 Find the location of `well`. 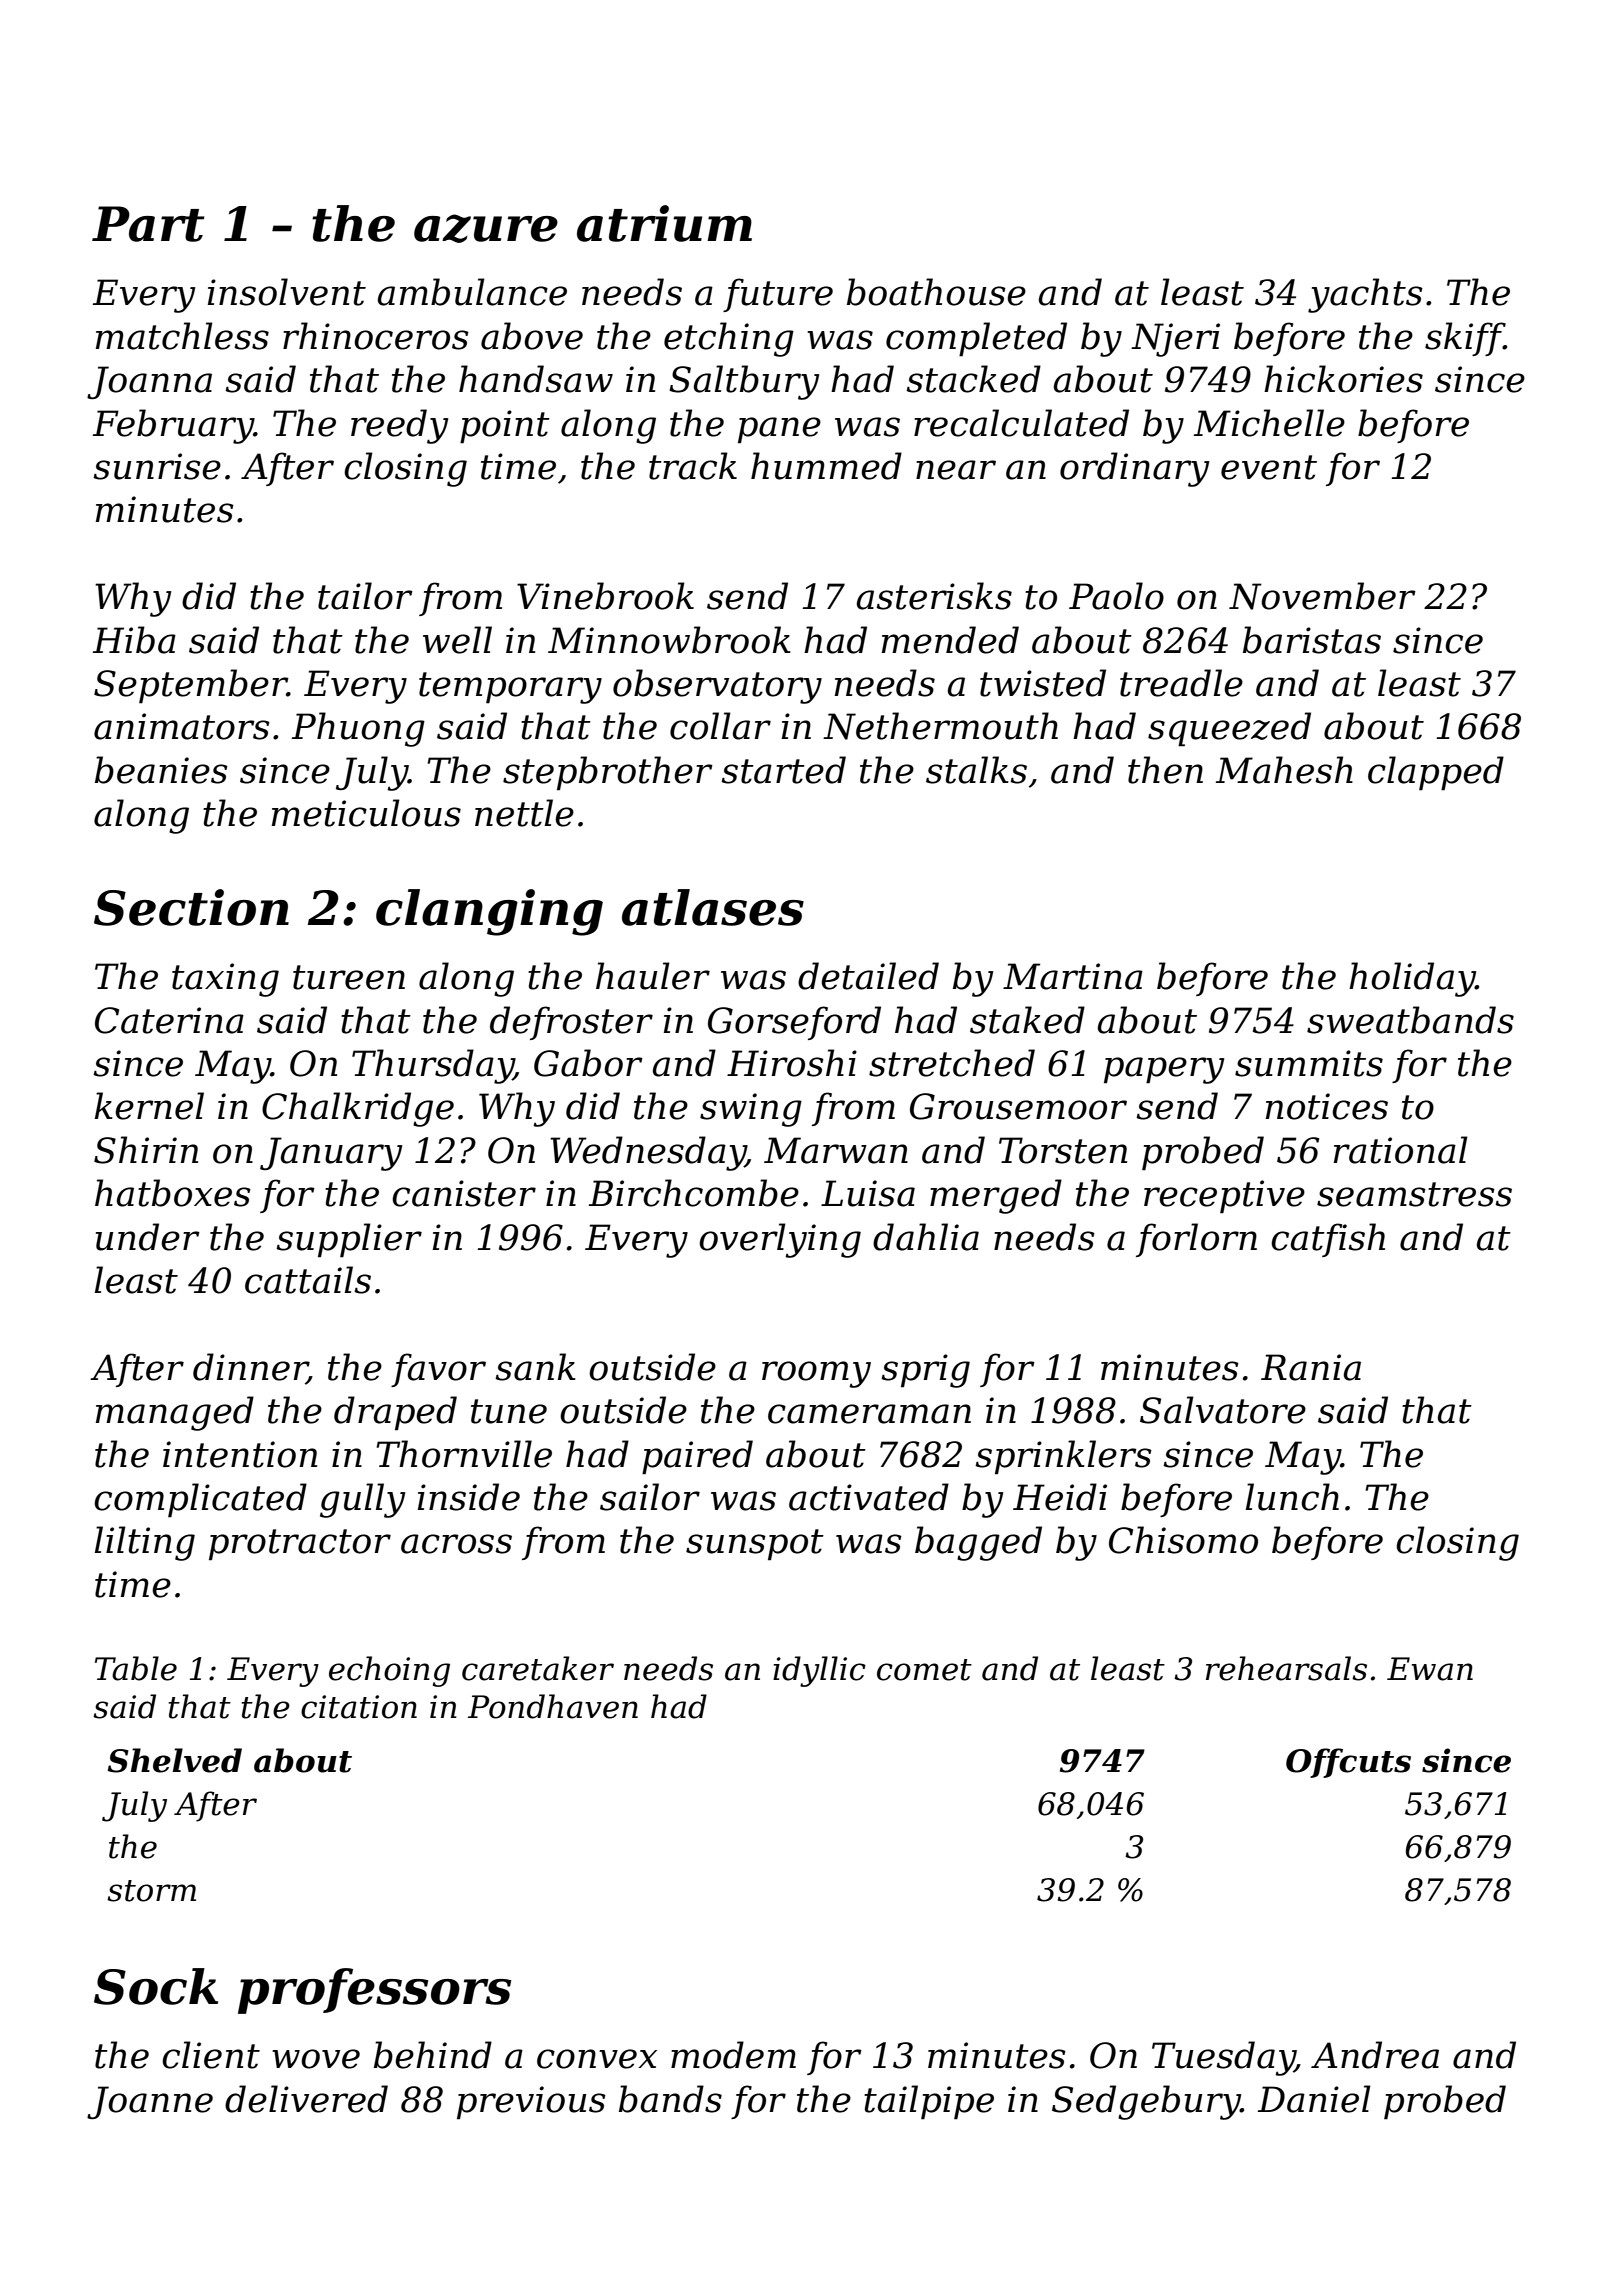

well is located at coordinates (457, 640).
